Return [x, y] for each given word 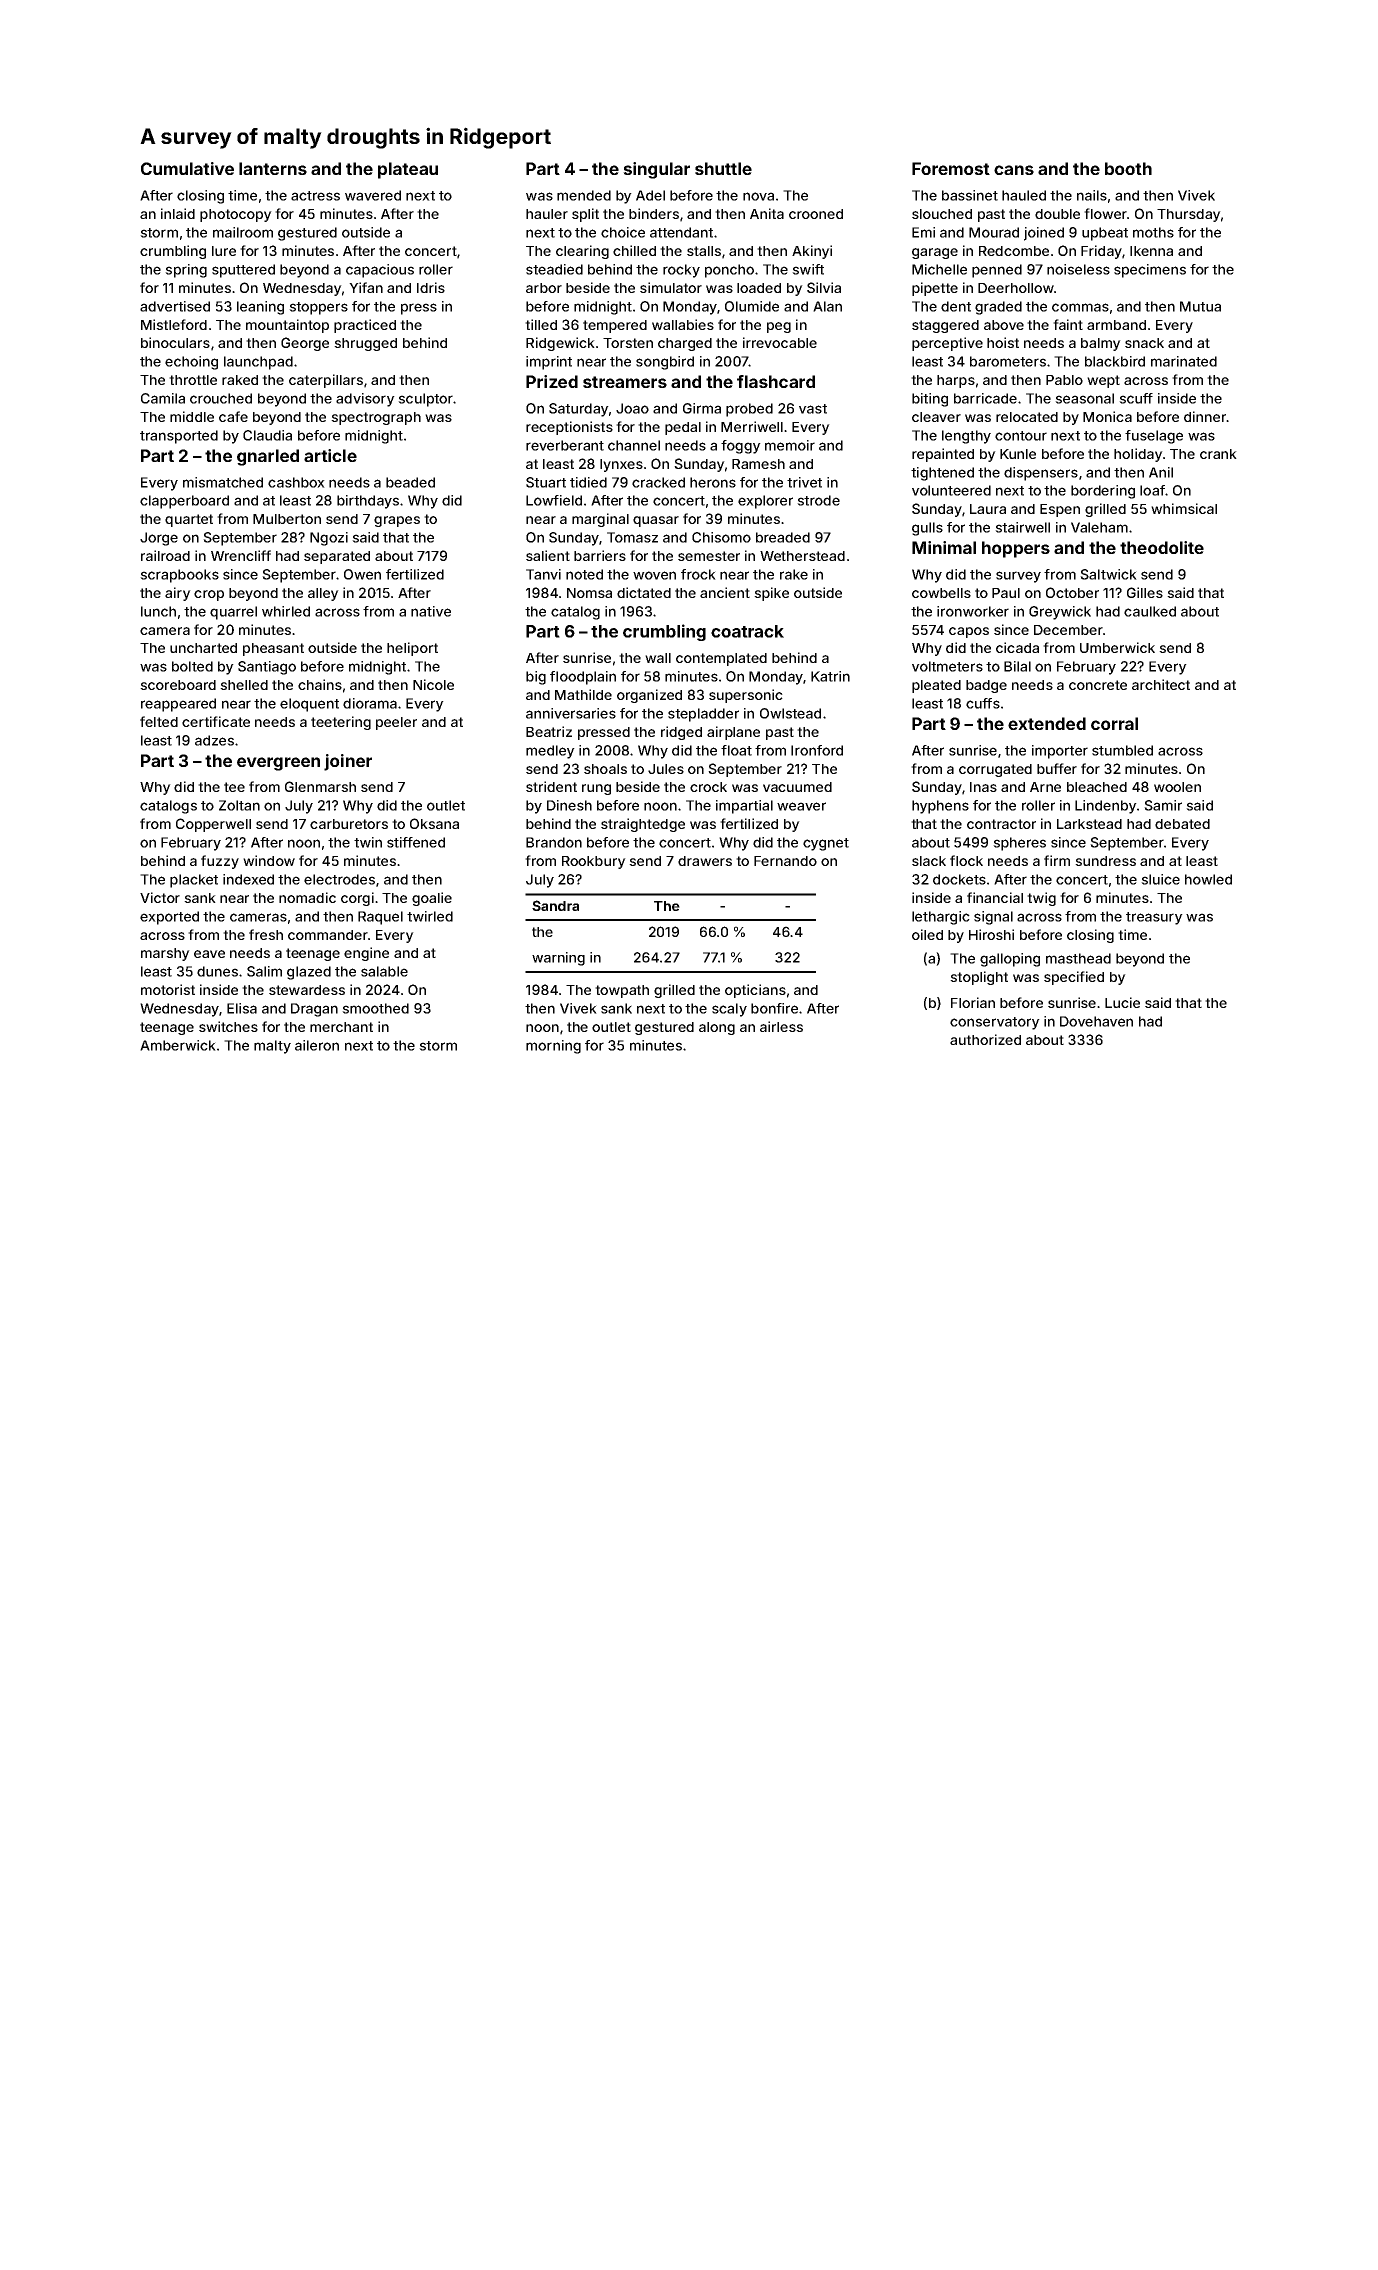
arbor [544, 288]
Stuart [546, 482]
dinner [1205, 416]
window [269, 860]
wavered [373, 195]
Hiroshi [991, 934]
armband [1116, 325]
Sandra [555, 905]
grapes [397, 521]
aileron [317, 1045]
